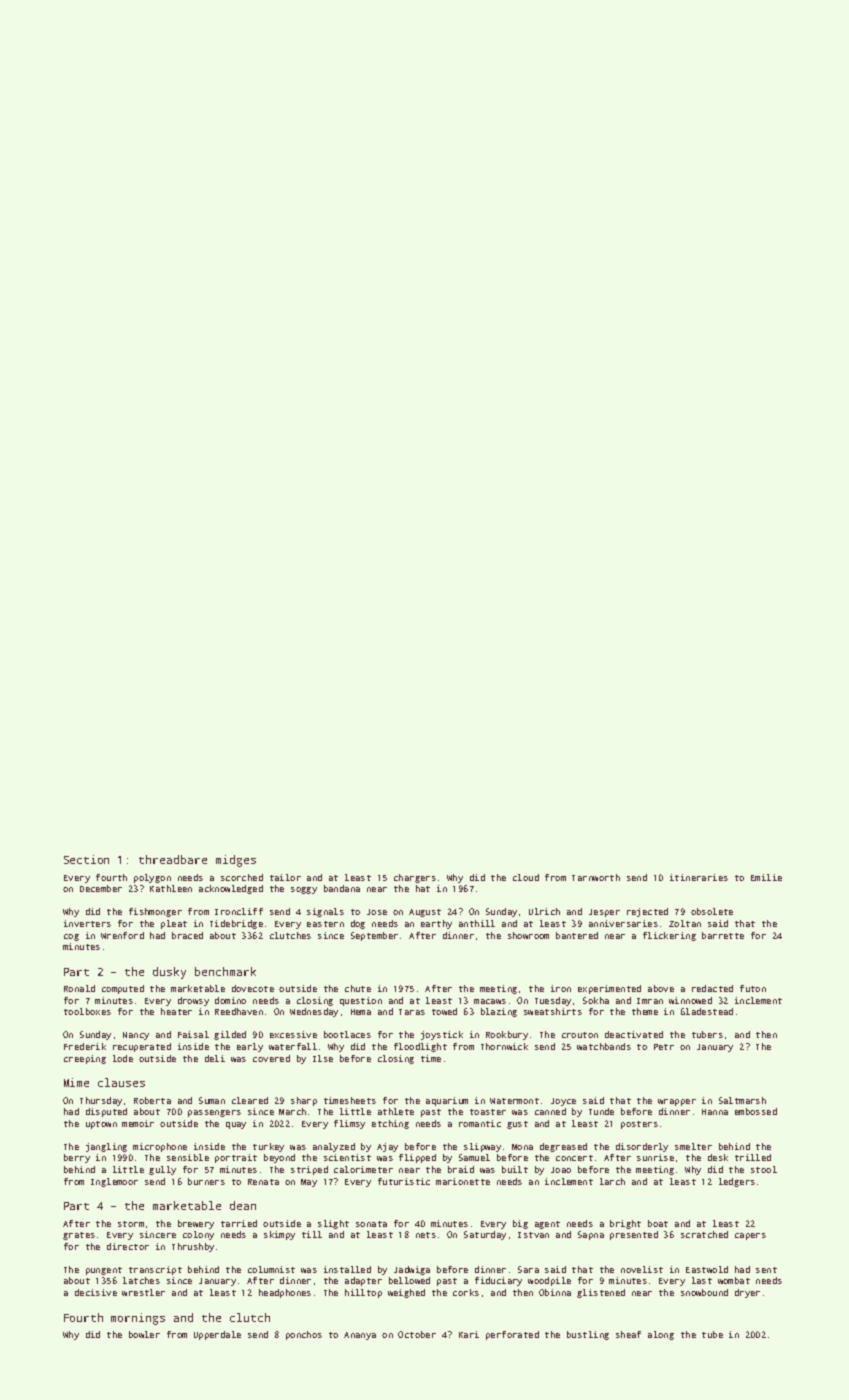  I want to click on Petr, so click(664, 1047).
